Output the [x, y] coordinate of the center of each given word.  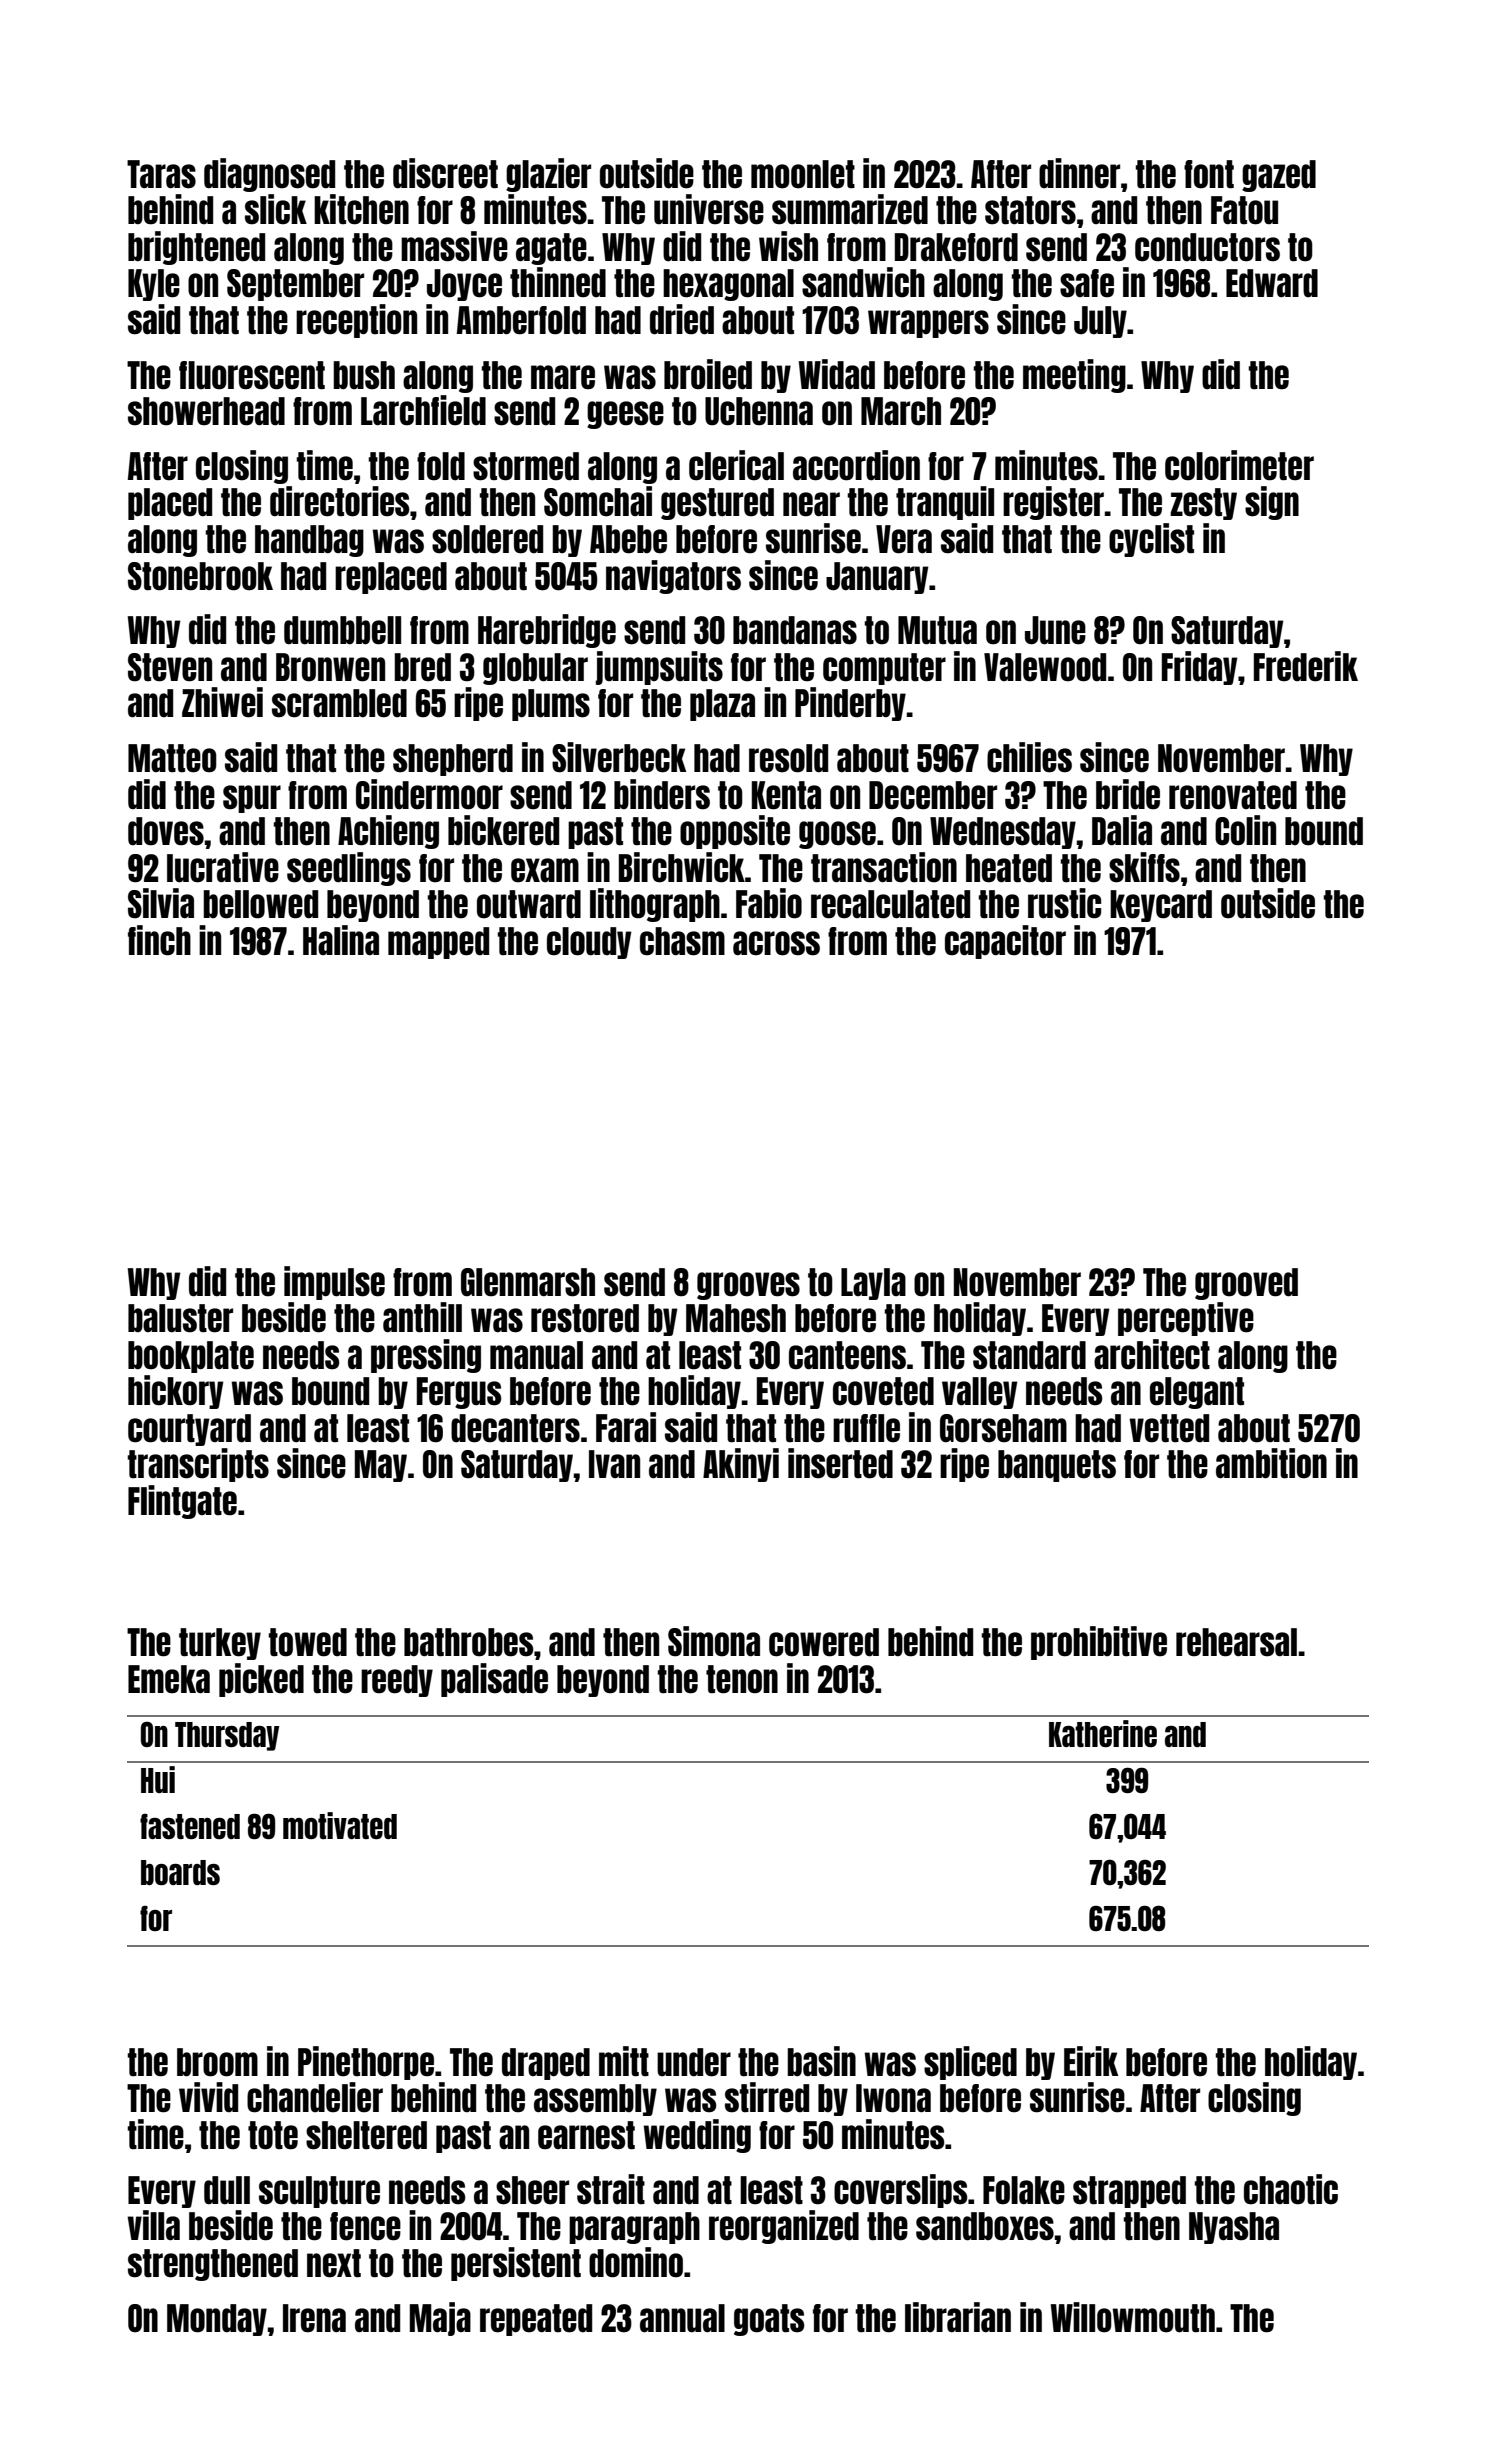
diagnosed [269, 175]
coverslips [901, 2191]
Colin [1245, 830]
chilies [1029, 757]
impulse [334, 1283]
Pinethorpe [366, 2063]
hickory [176, 1392]
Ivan [614, 1464]
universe [709, 209]
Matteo [172, 758]
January [877, 578]
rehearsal [1236, 1642]
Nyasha [1234, 2228]
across [776, 943]
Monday [217, 2320]
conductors [1207, 247]
